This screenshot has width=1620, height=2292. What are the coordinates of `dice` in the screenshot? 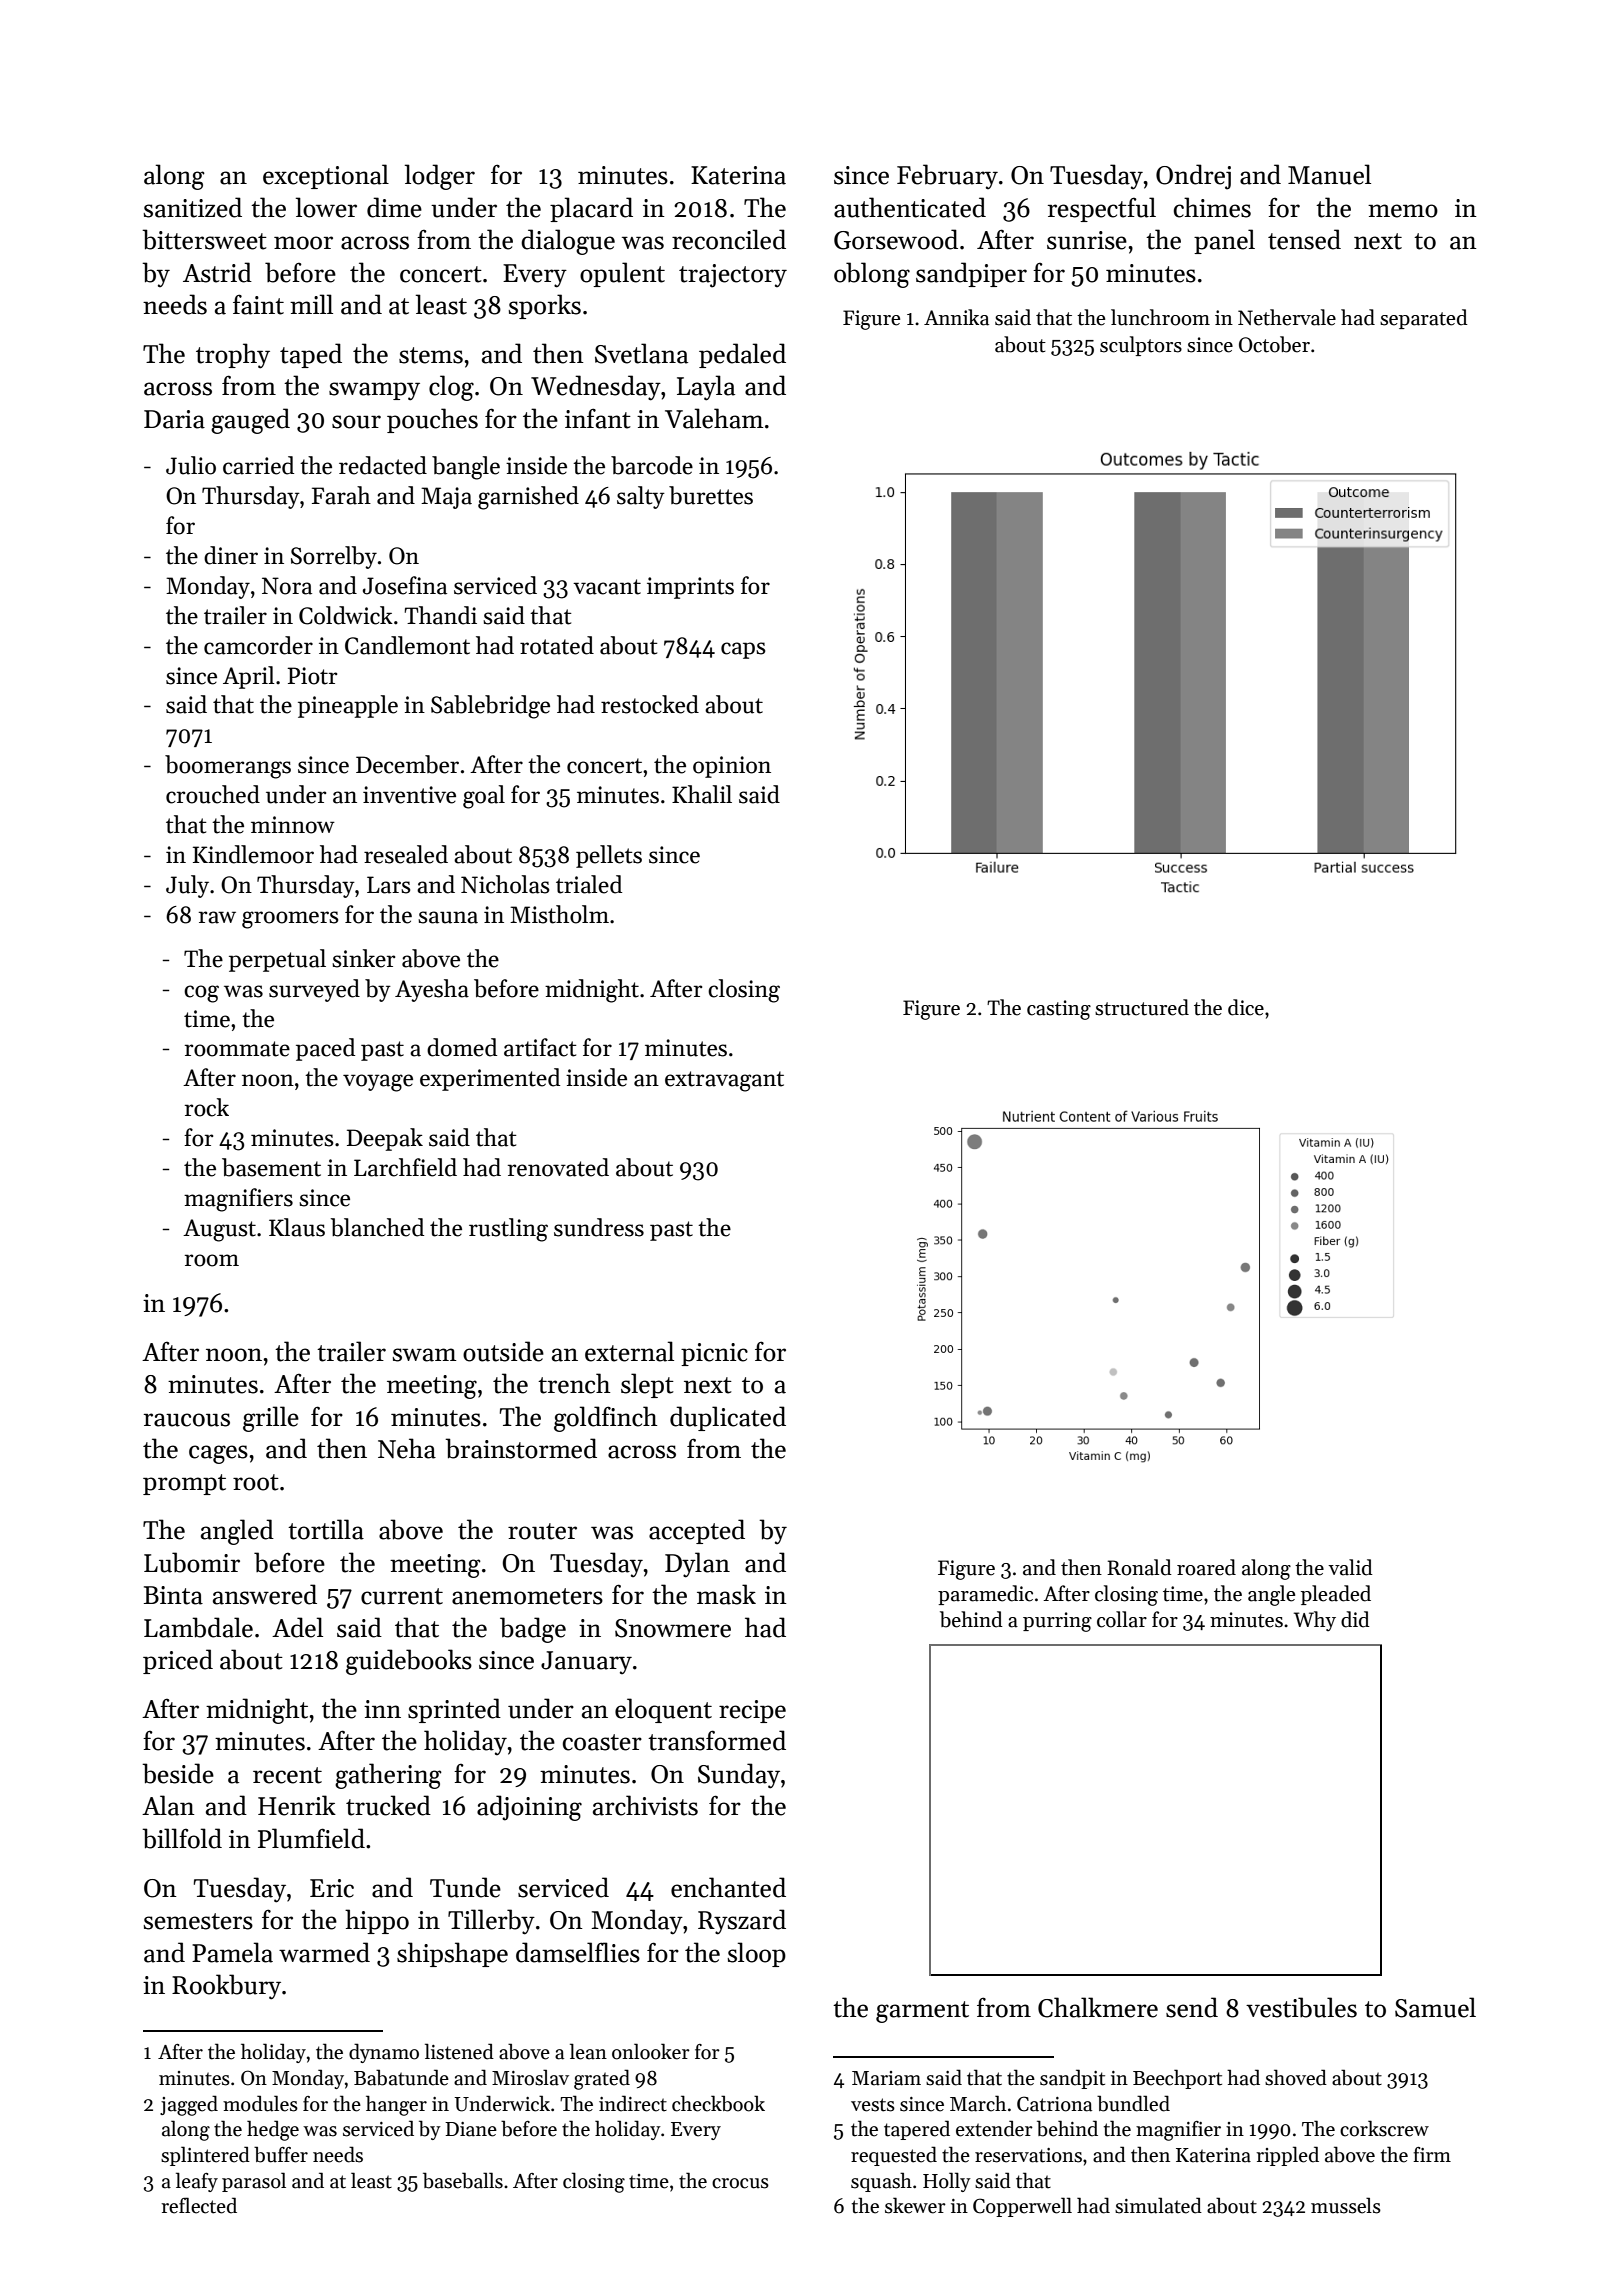 It's located at (1246, 1007).
